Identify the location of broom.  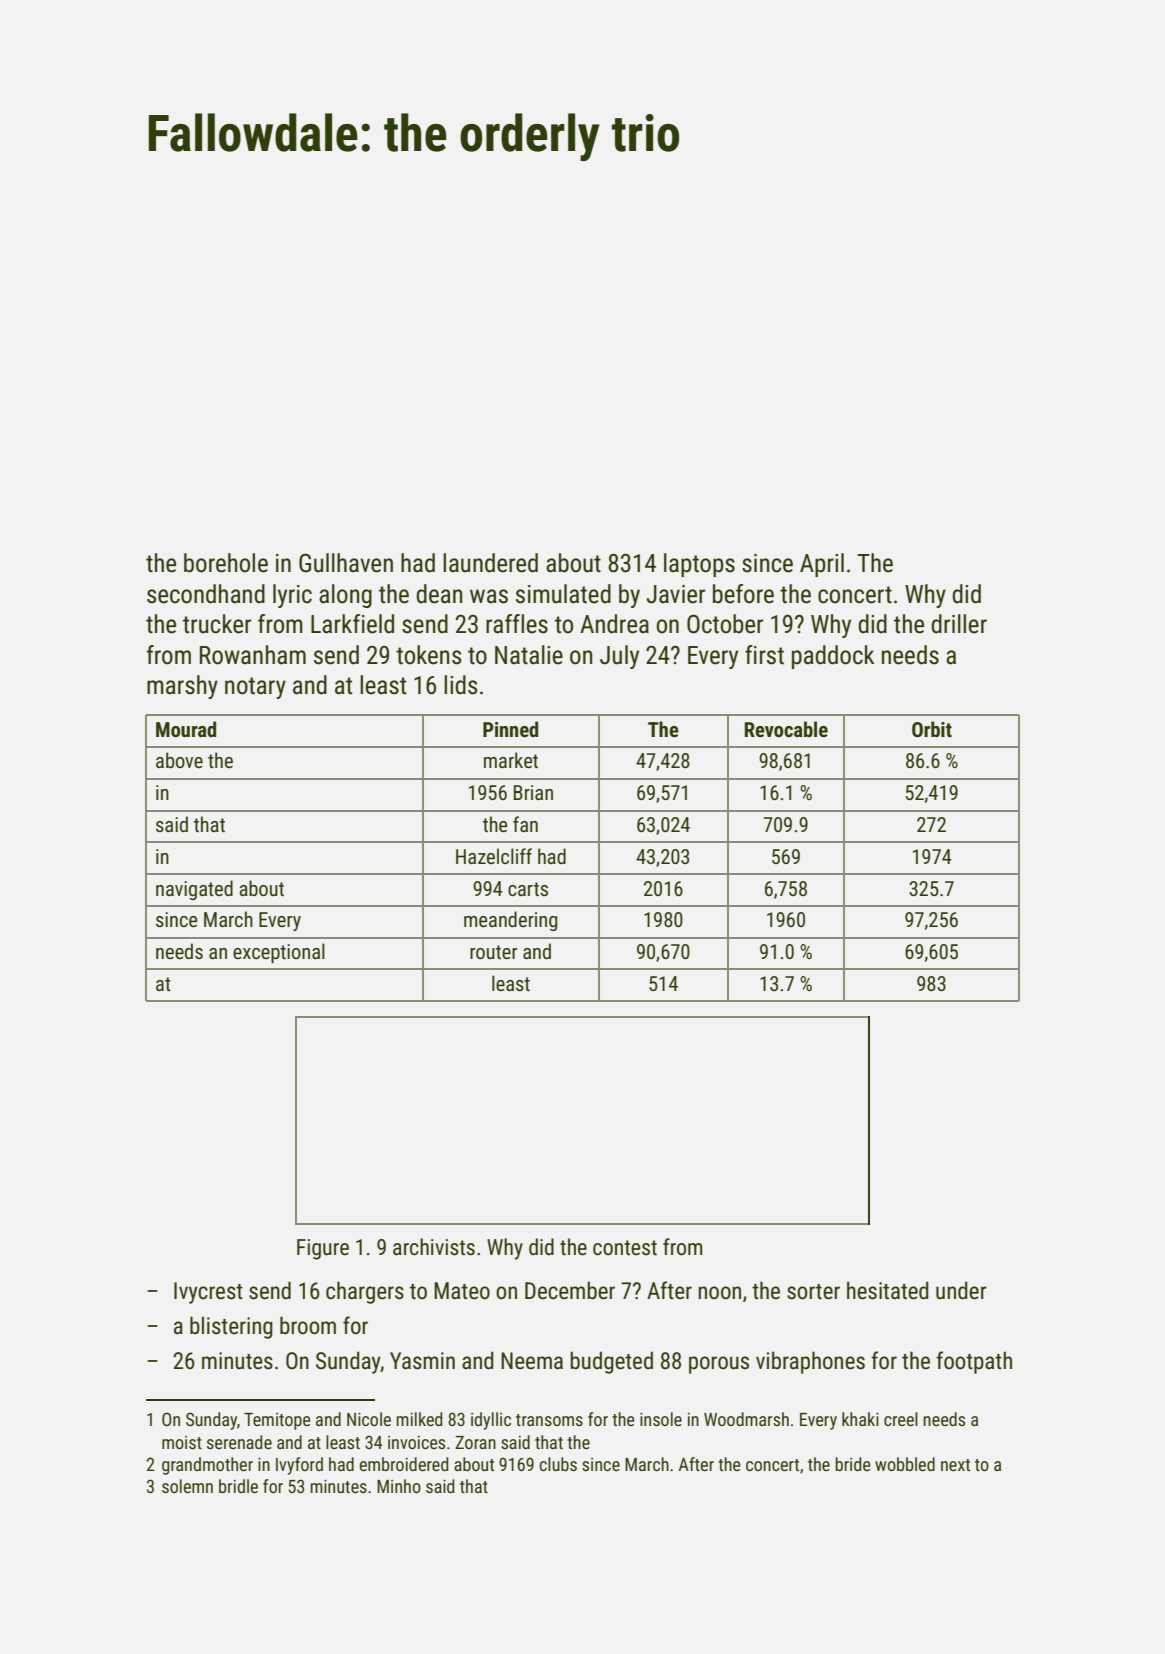
(308, 1325).
